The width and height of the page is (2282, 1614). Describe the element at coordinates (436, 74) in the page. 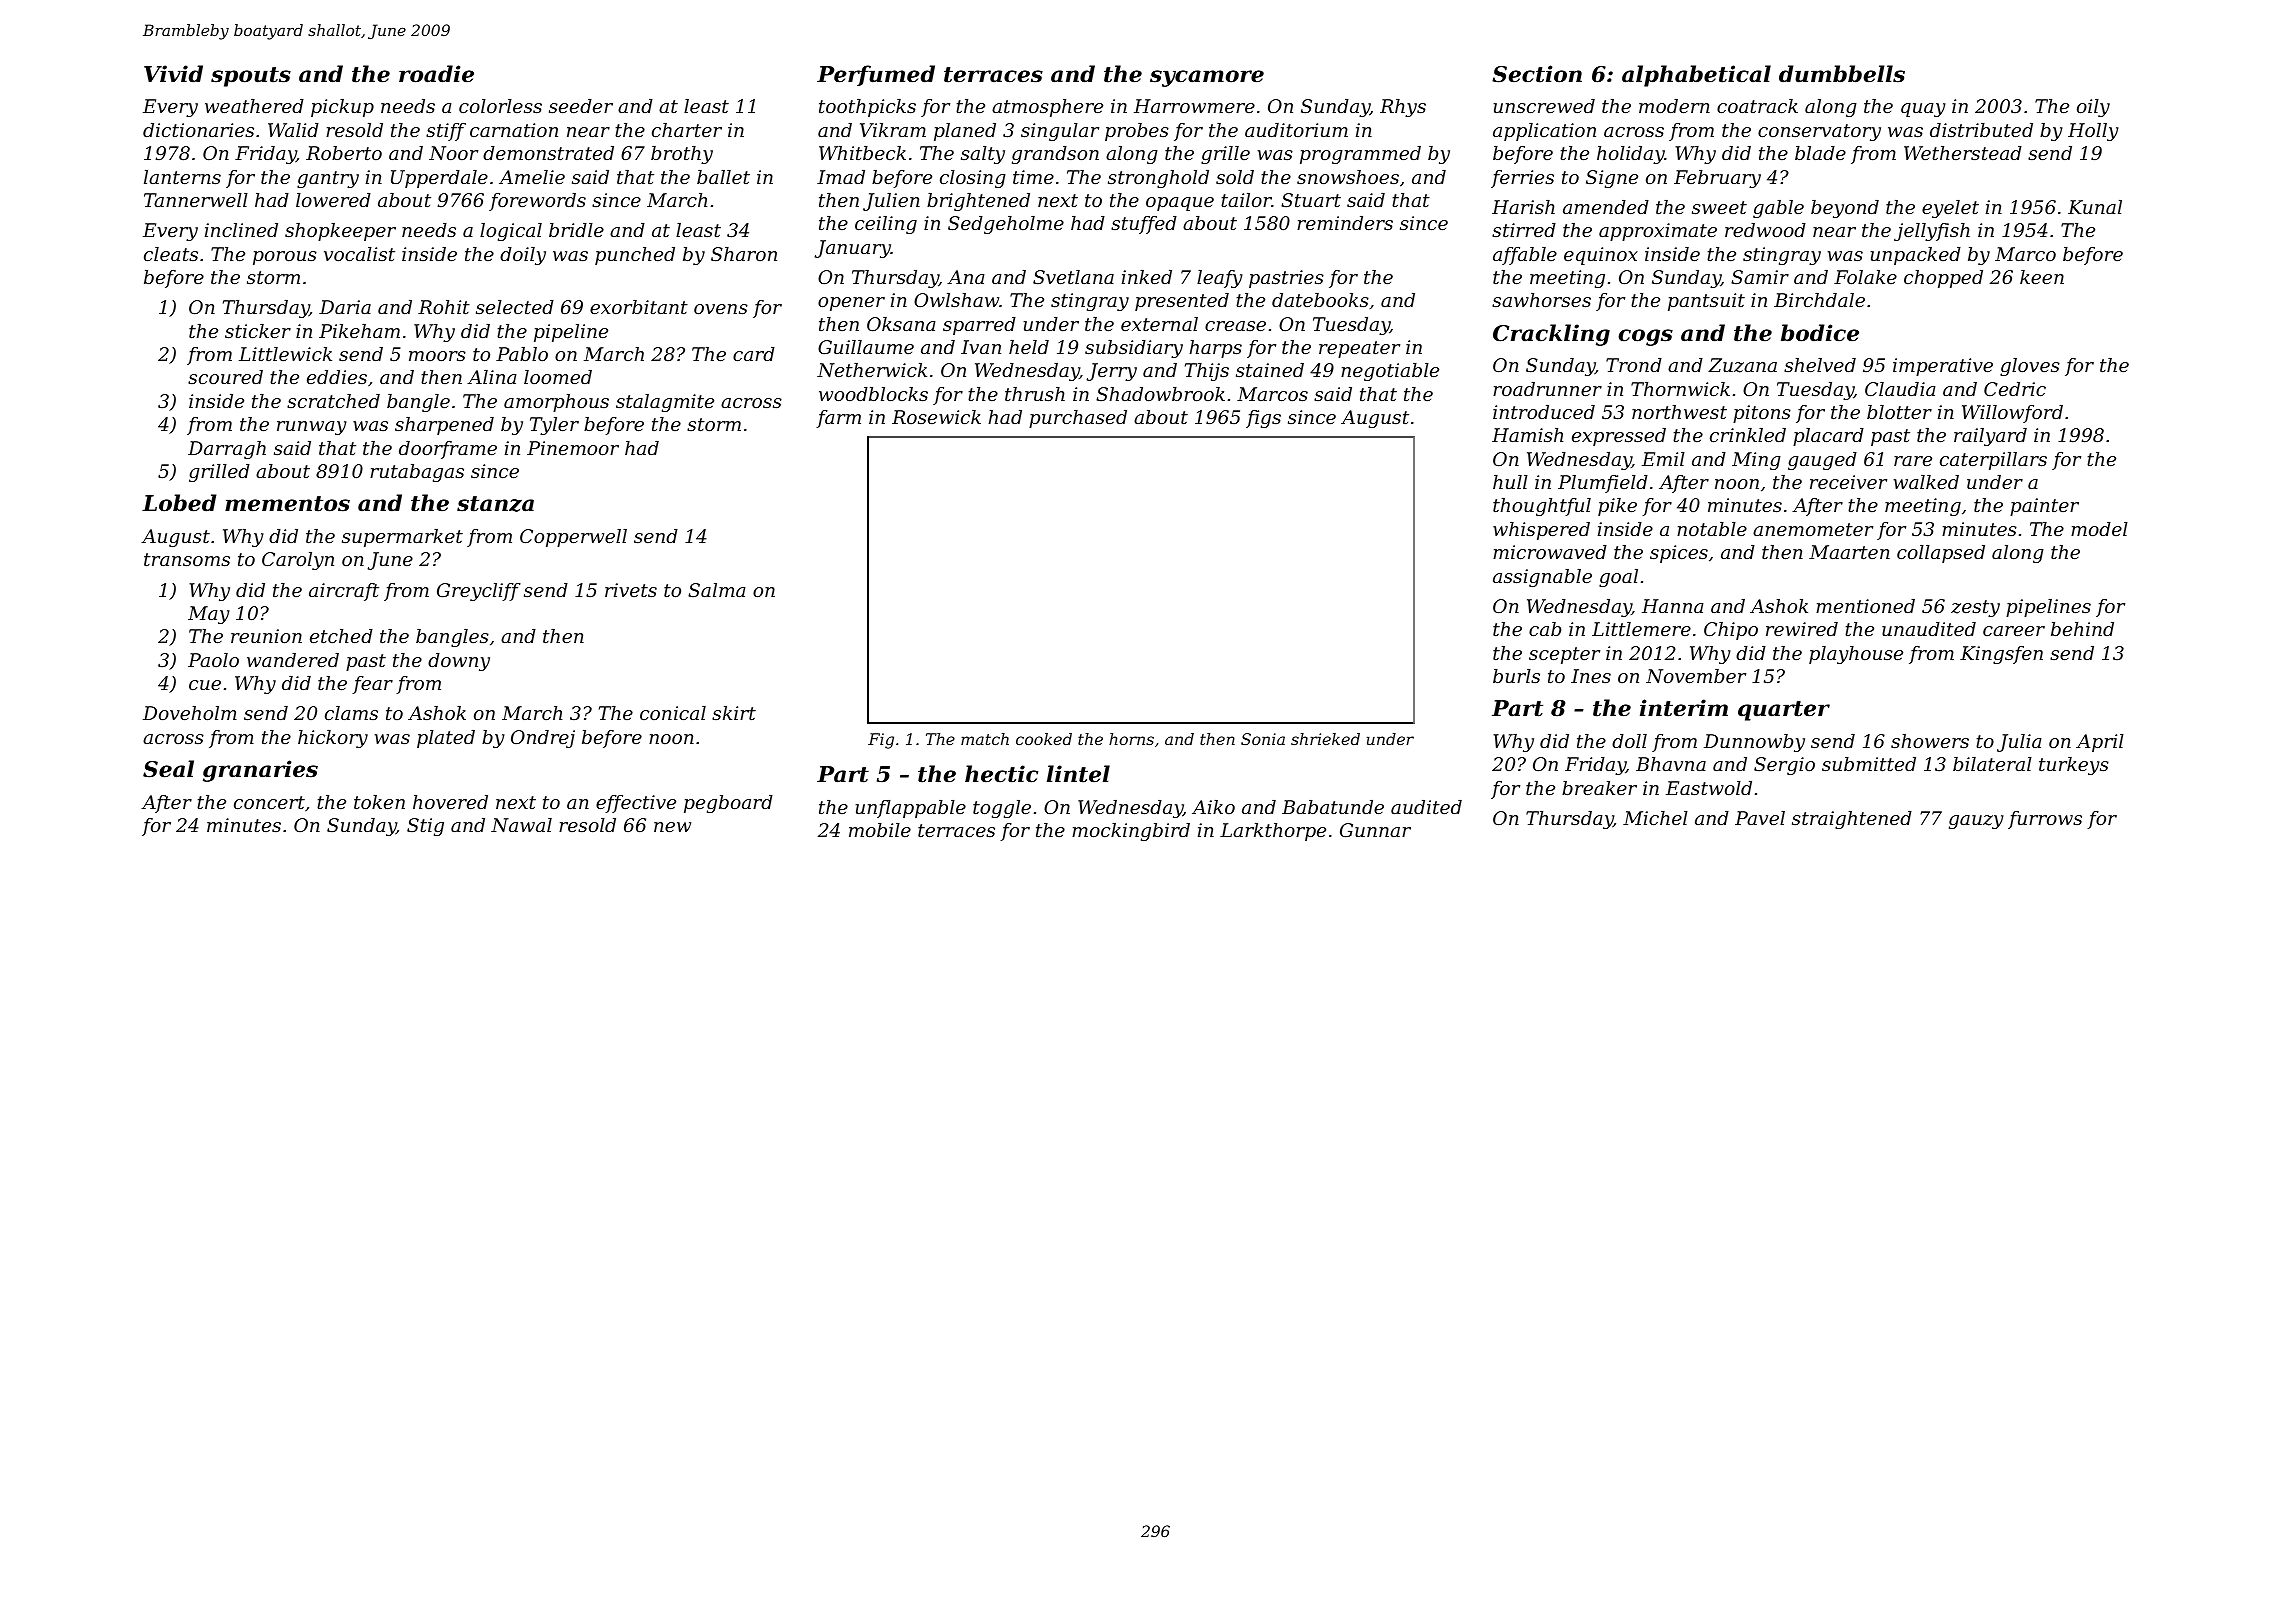

I see `roadie` at that location.
